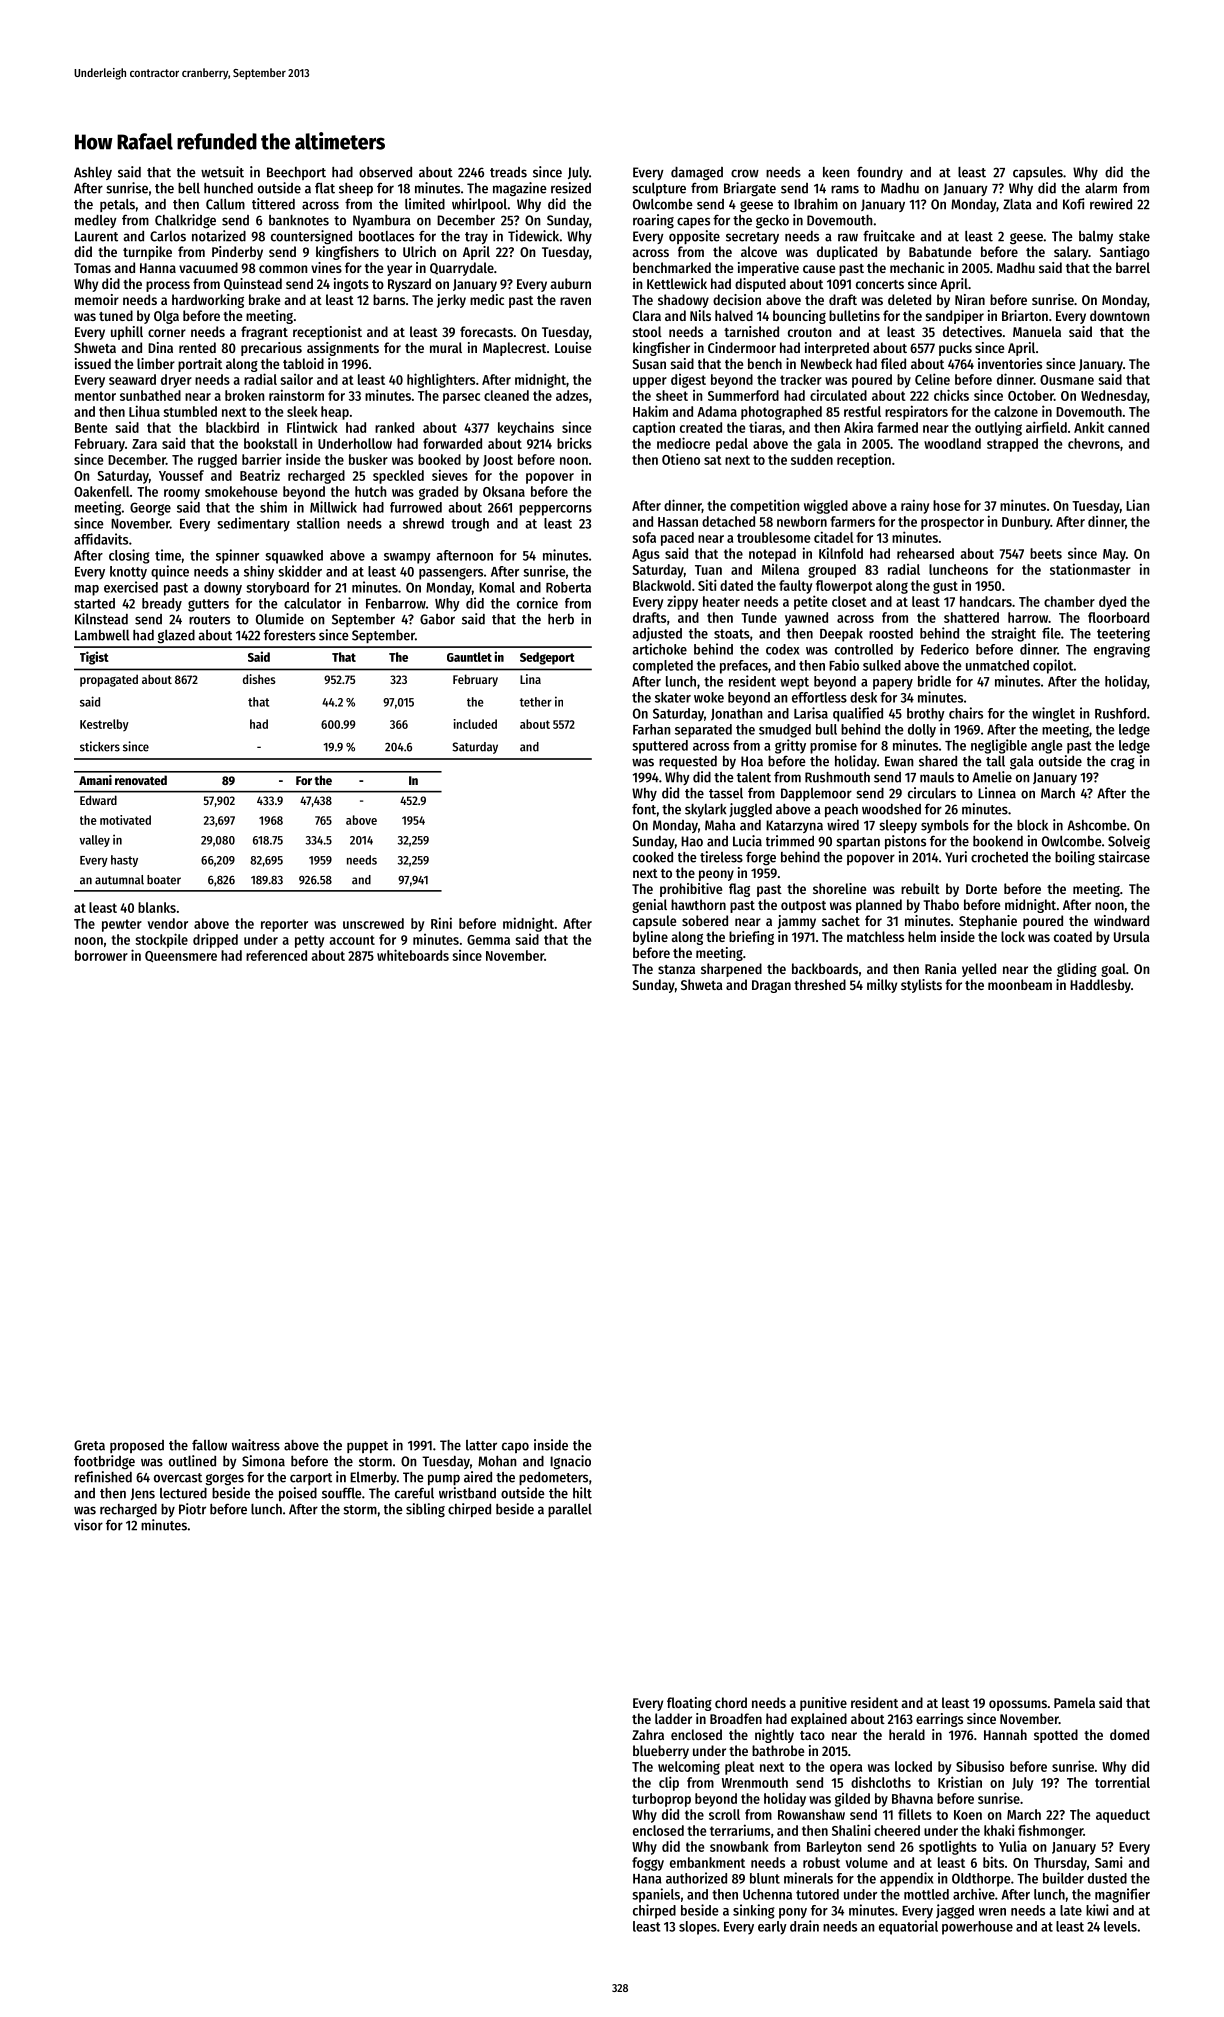 The width and height of the screenshot is (1224, 2017). I want to click on cleaned, so click(506, 395).
